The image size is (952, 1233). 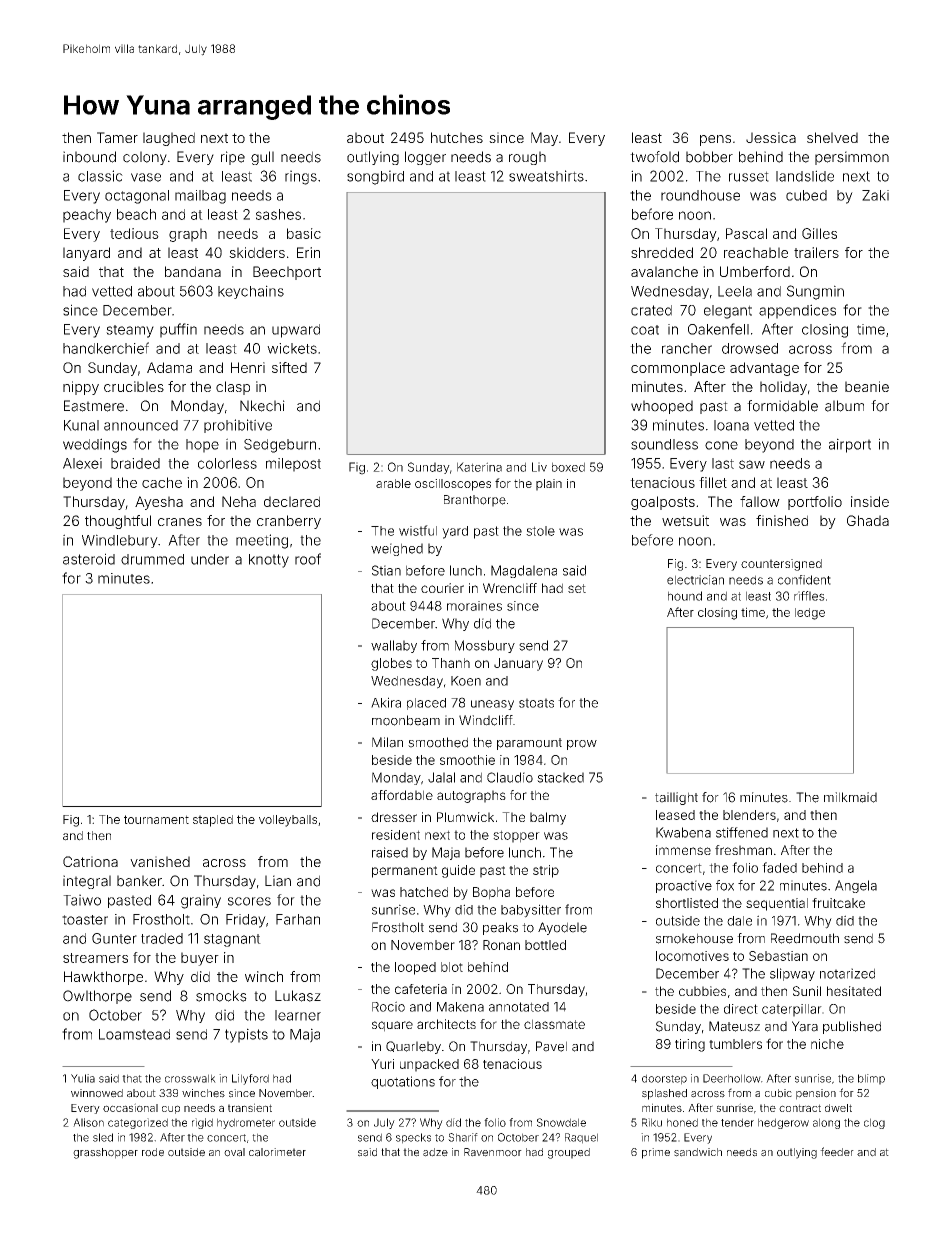 What do you see at coordinates (130, 1107) in the screenshot?
I see `occasional` at bounding box center [130, 1107].
